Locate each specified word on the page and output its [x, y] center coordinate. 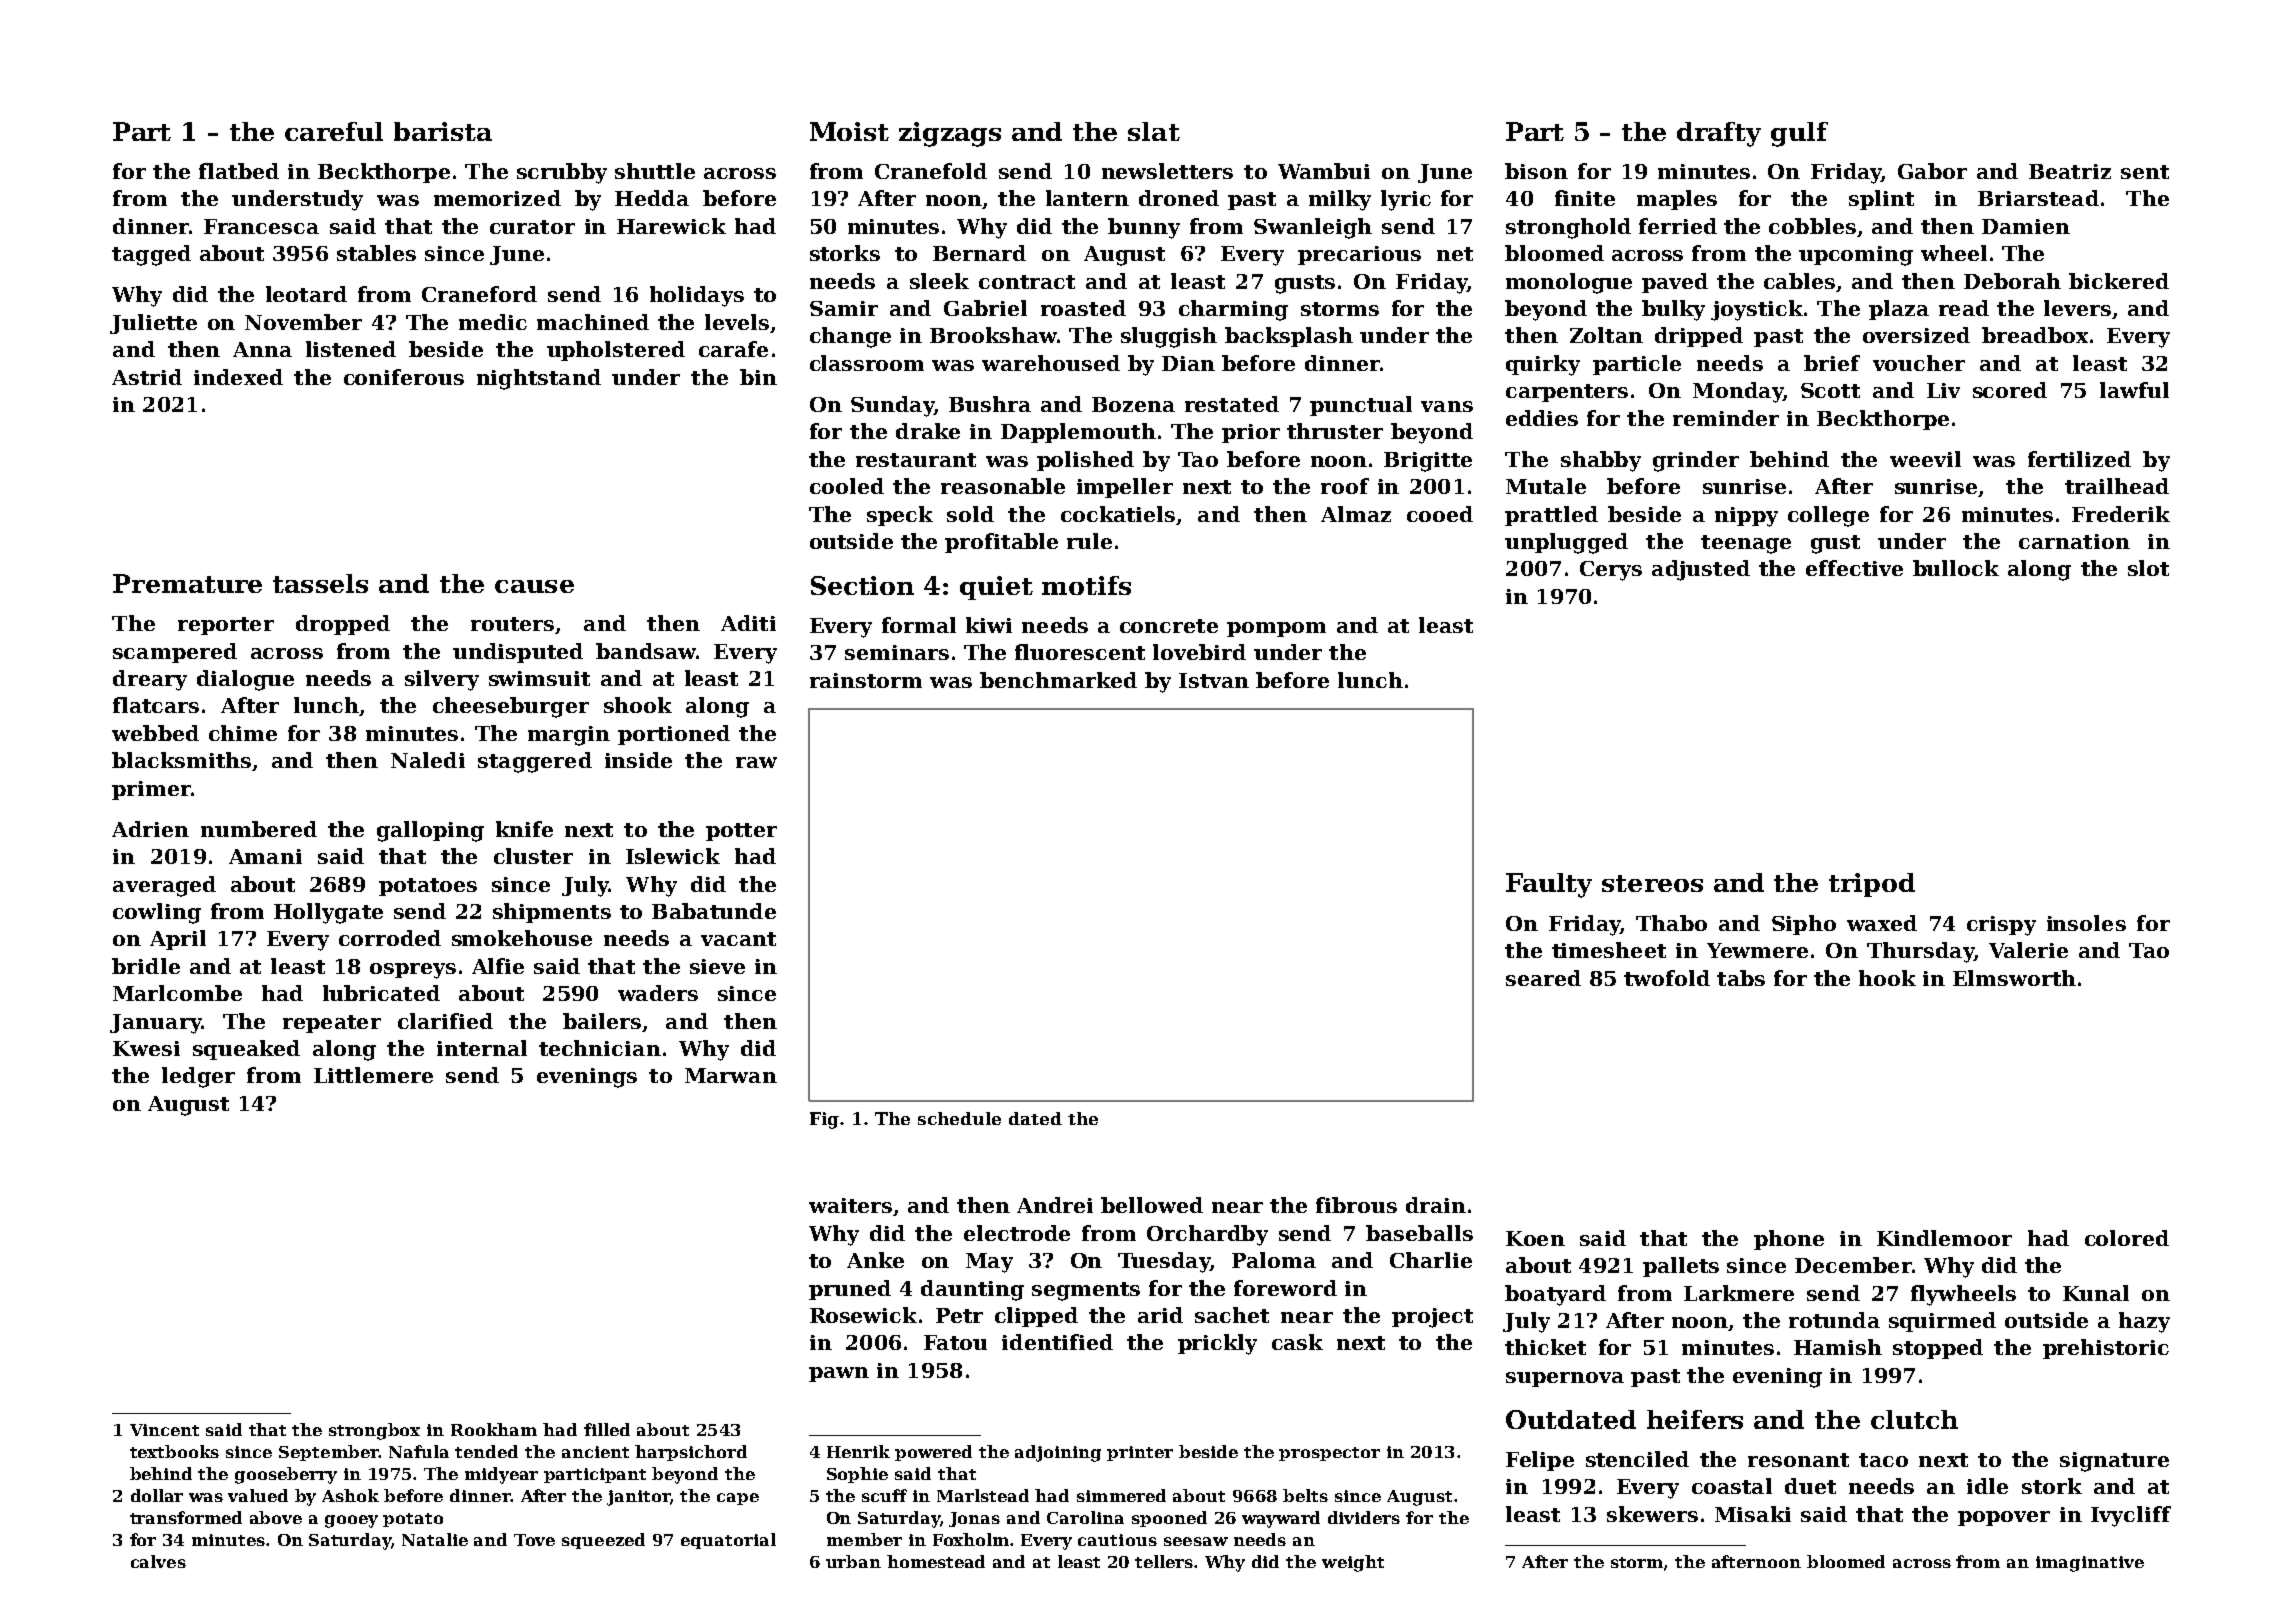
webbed [155, 733]
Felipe [1540, 1461]
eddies [1542, 418]
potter [741, 832]
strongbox [374, 1431]
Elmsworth [2014, 978]
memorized [497, 198]
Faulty [1549, 885]
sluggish [1169, 337]
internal [482, 1048]
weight [1353, 1563]
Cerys [1611, 571]
